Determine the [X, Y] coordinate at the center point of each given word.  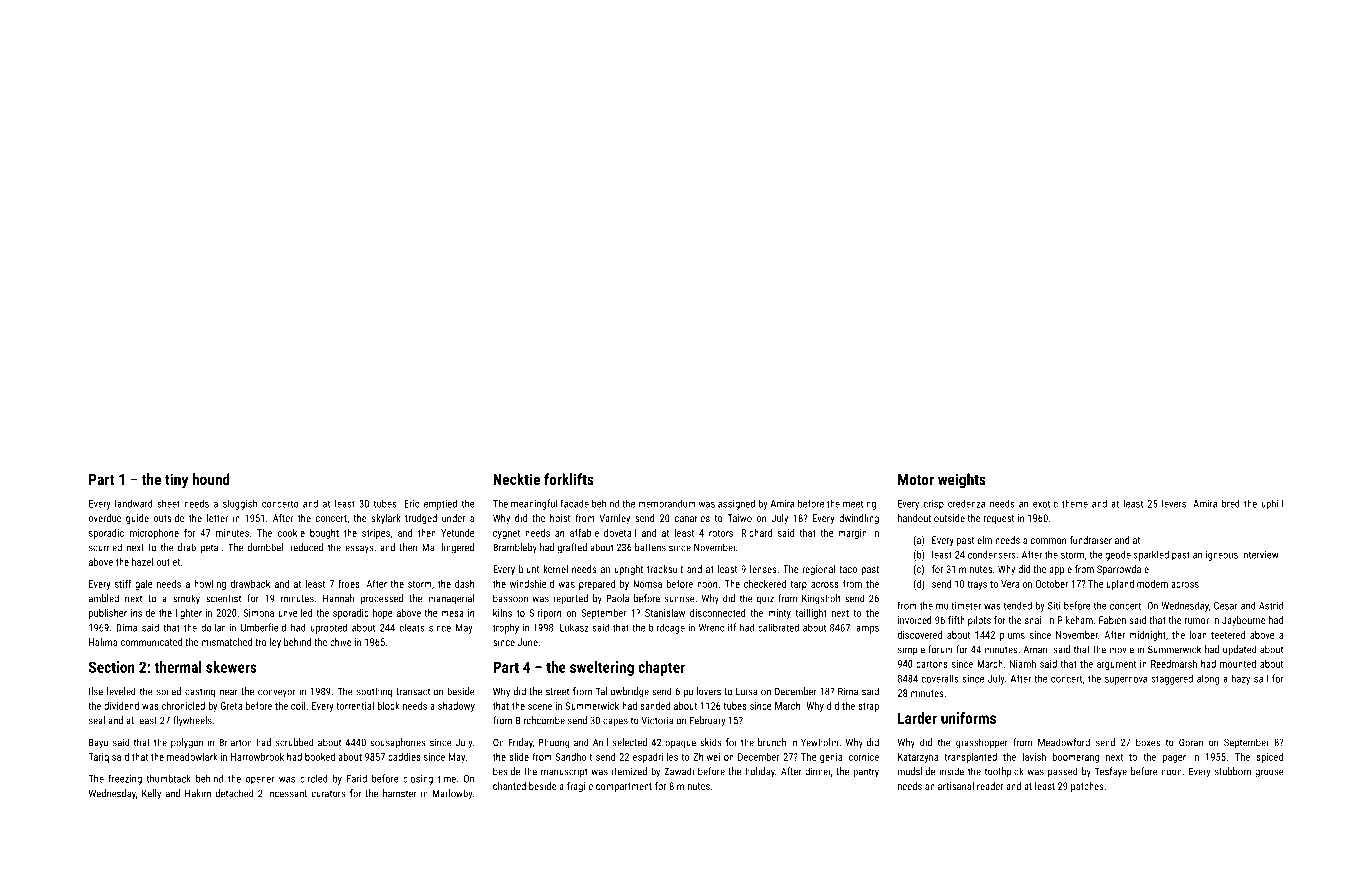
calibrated [778, 627]
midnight [1147, 636]
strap [868, 707]
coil [298, 706]
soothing [374, 692]
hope [383, 614]
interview [1260, 555]
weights [962, 480]
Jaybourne [1244, 621]
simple [911, 650]
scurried [105, 547]
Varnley [615, 519]
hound [211, 479]
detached [235, 793]
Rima [848, 691]
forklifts [569, 479]
